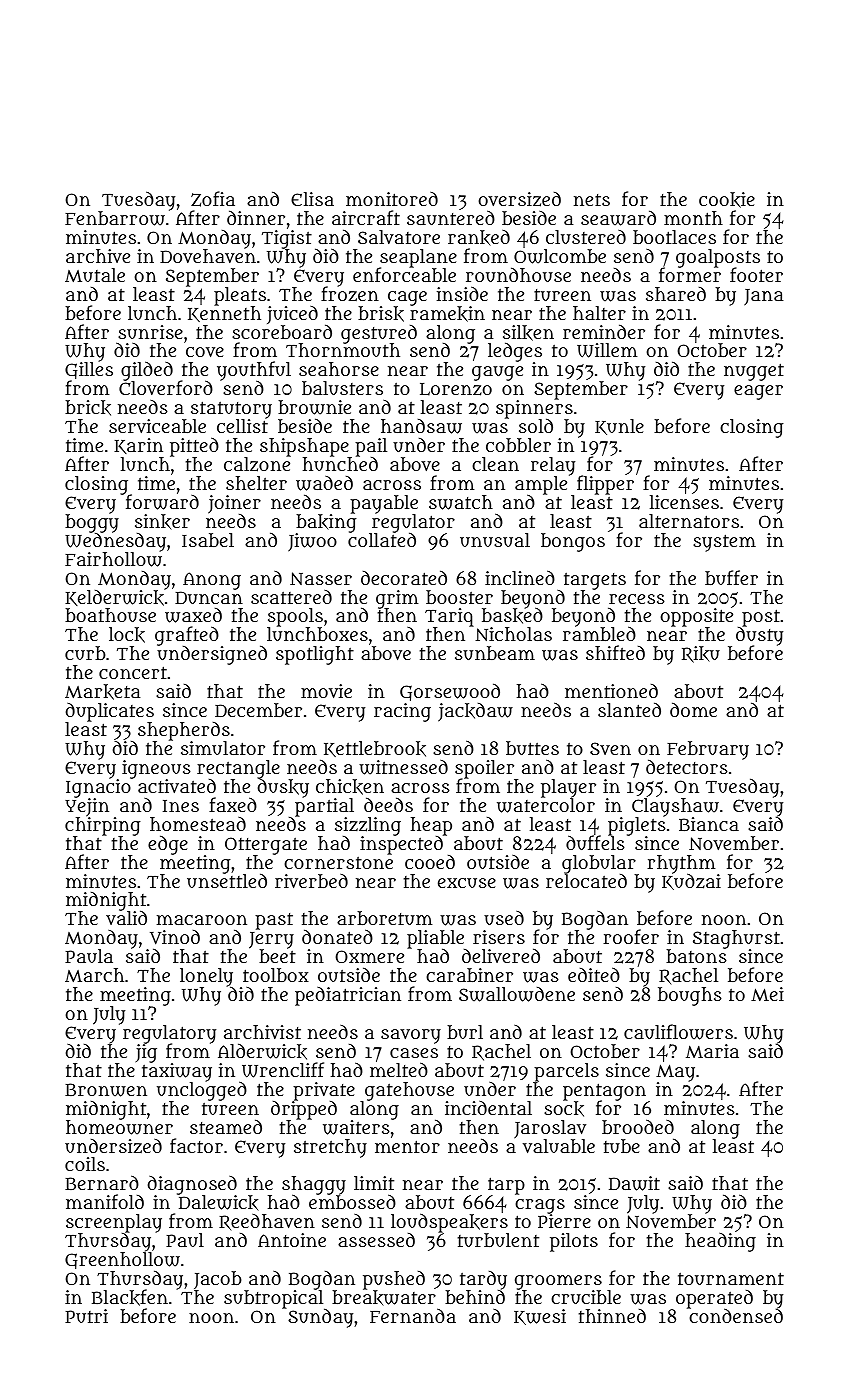 Image resolution: width=849 pixels, height=1400 pixels. What do you see at coordinates (517, 994) in the screenshot?
I see `Swallowdene` at bounding box center [517, 994].
